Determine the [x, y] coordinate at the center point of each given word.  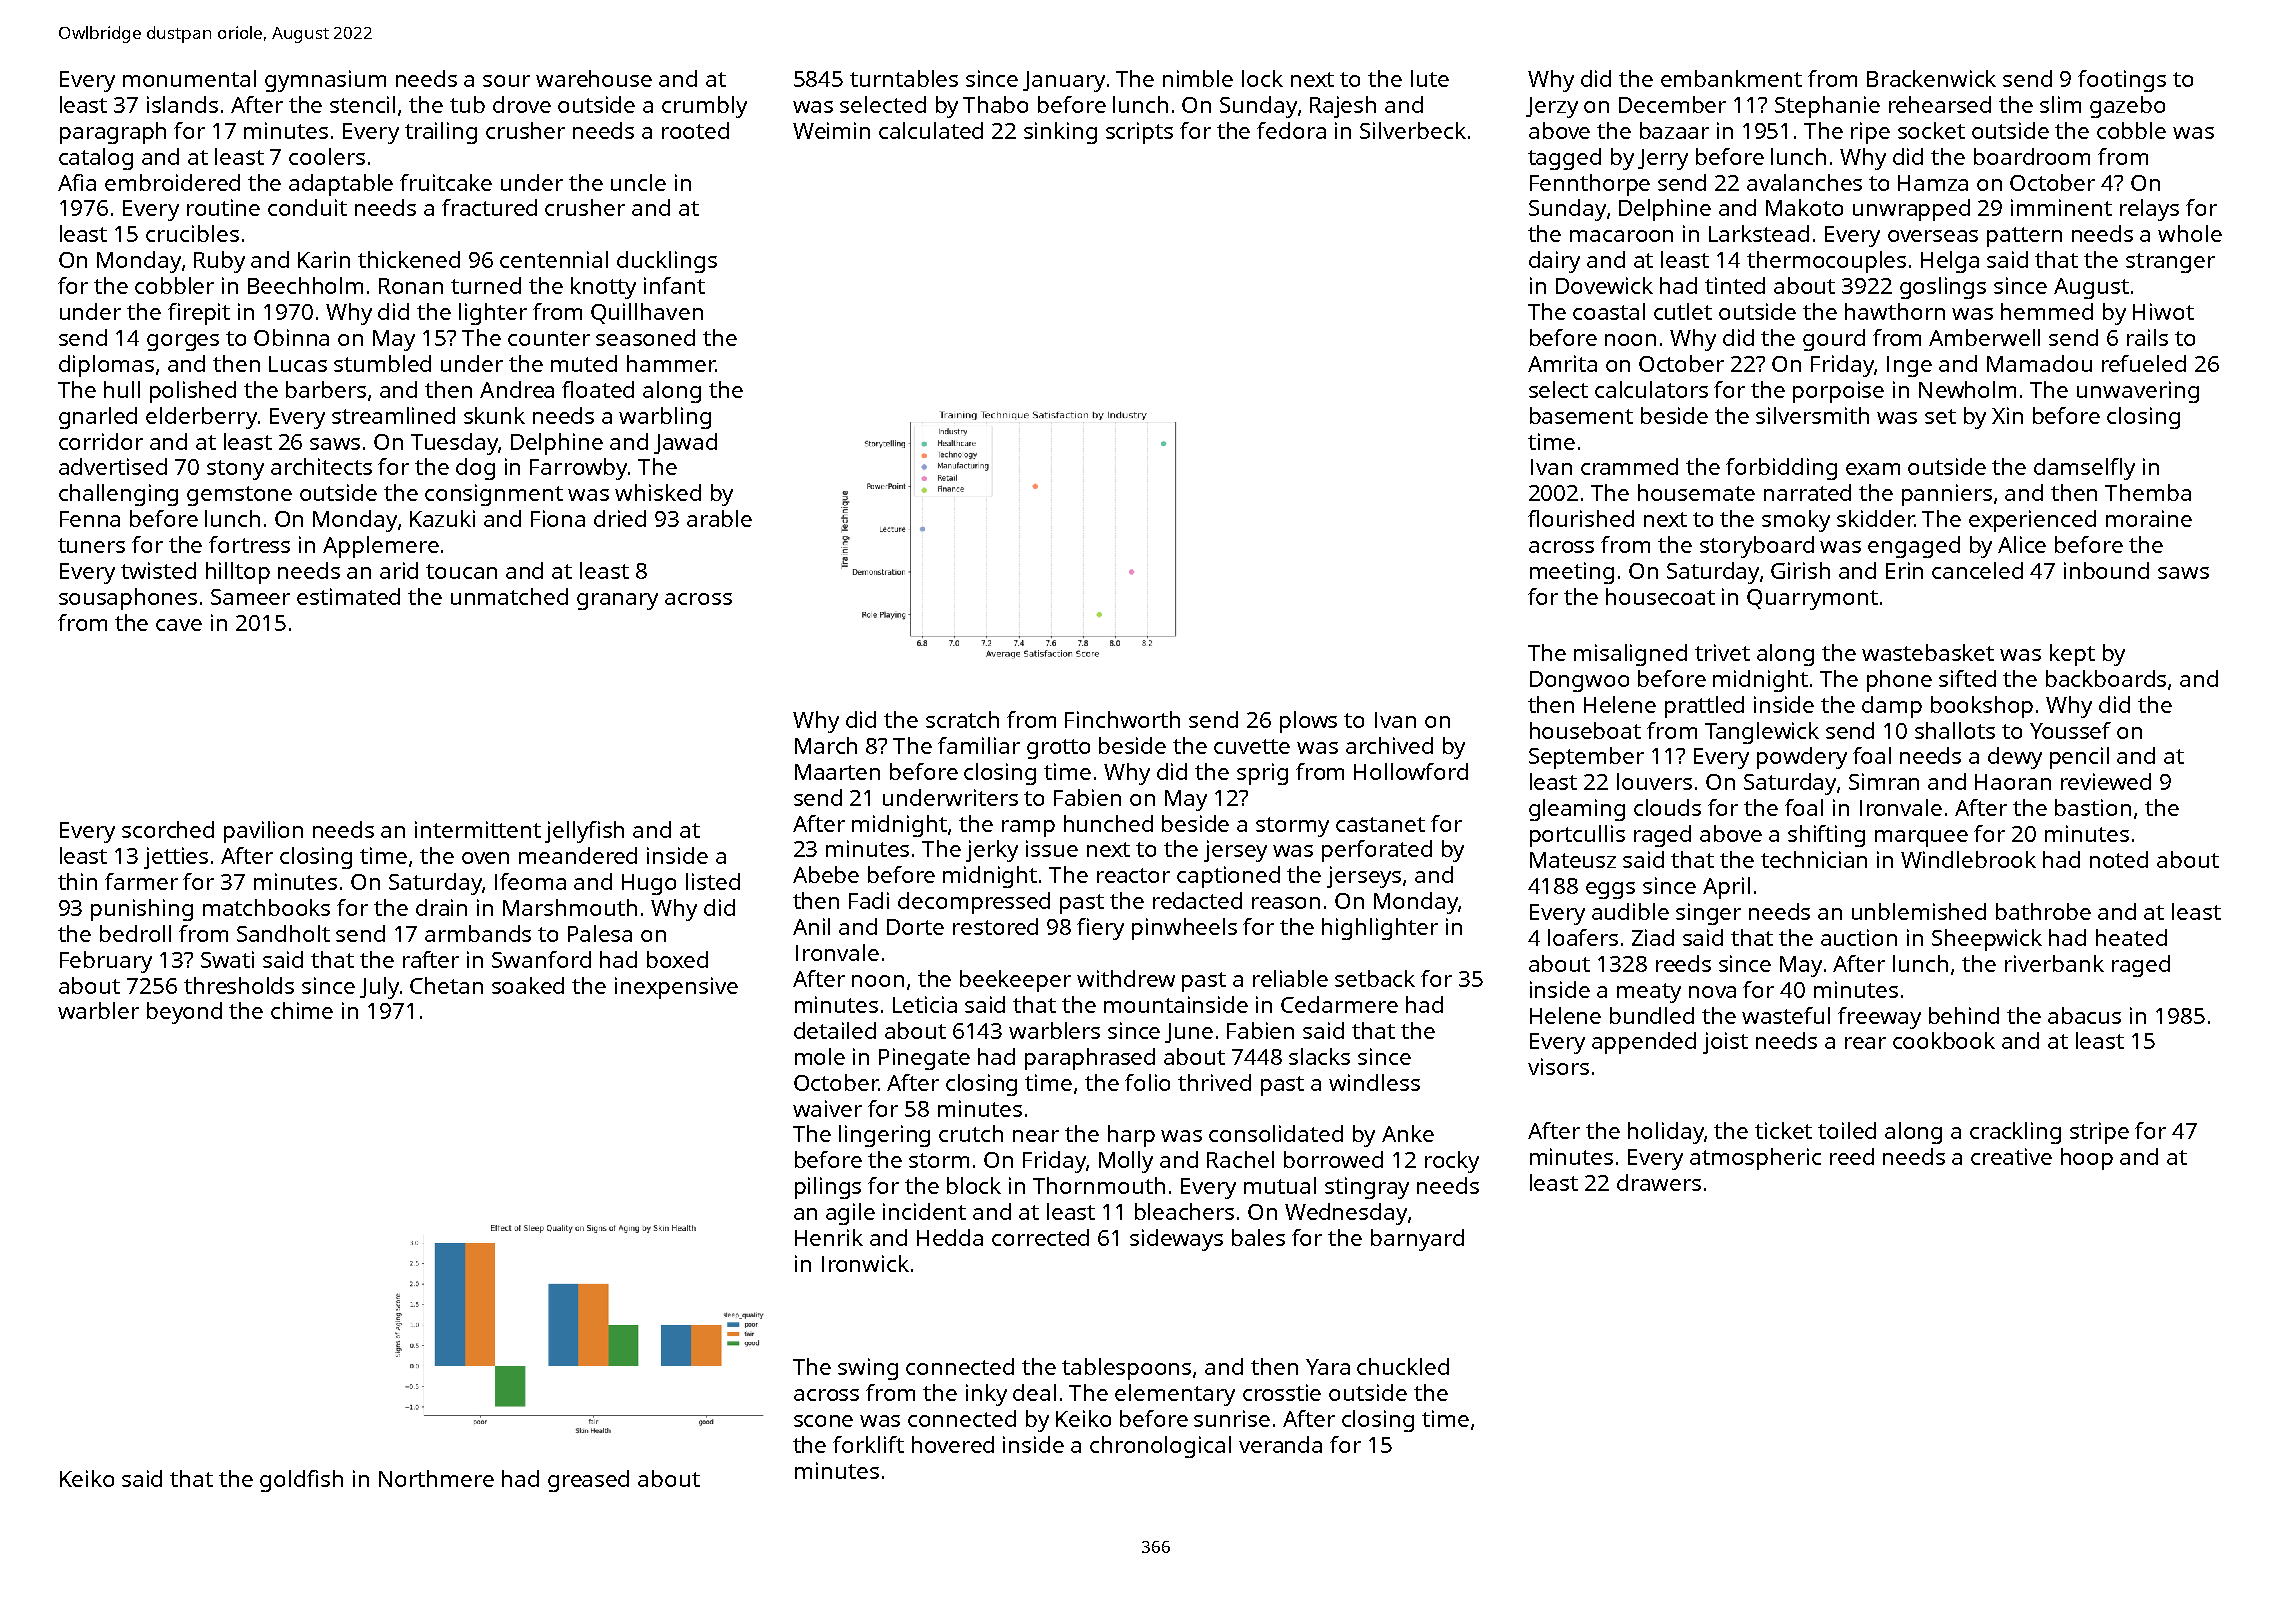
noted [2119, 859]
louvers [1654, 781]
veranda [1280, 1444]
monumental [189, 78]
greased [588, 1481]
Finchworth [1122, 719]
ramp [1028, 828]
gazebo [2127, 107]
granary [617, 601]
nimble [1198, 78]
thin [77, 881]
